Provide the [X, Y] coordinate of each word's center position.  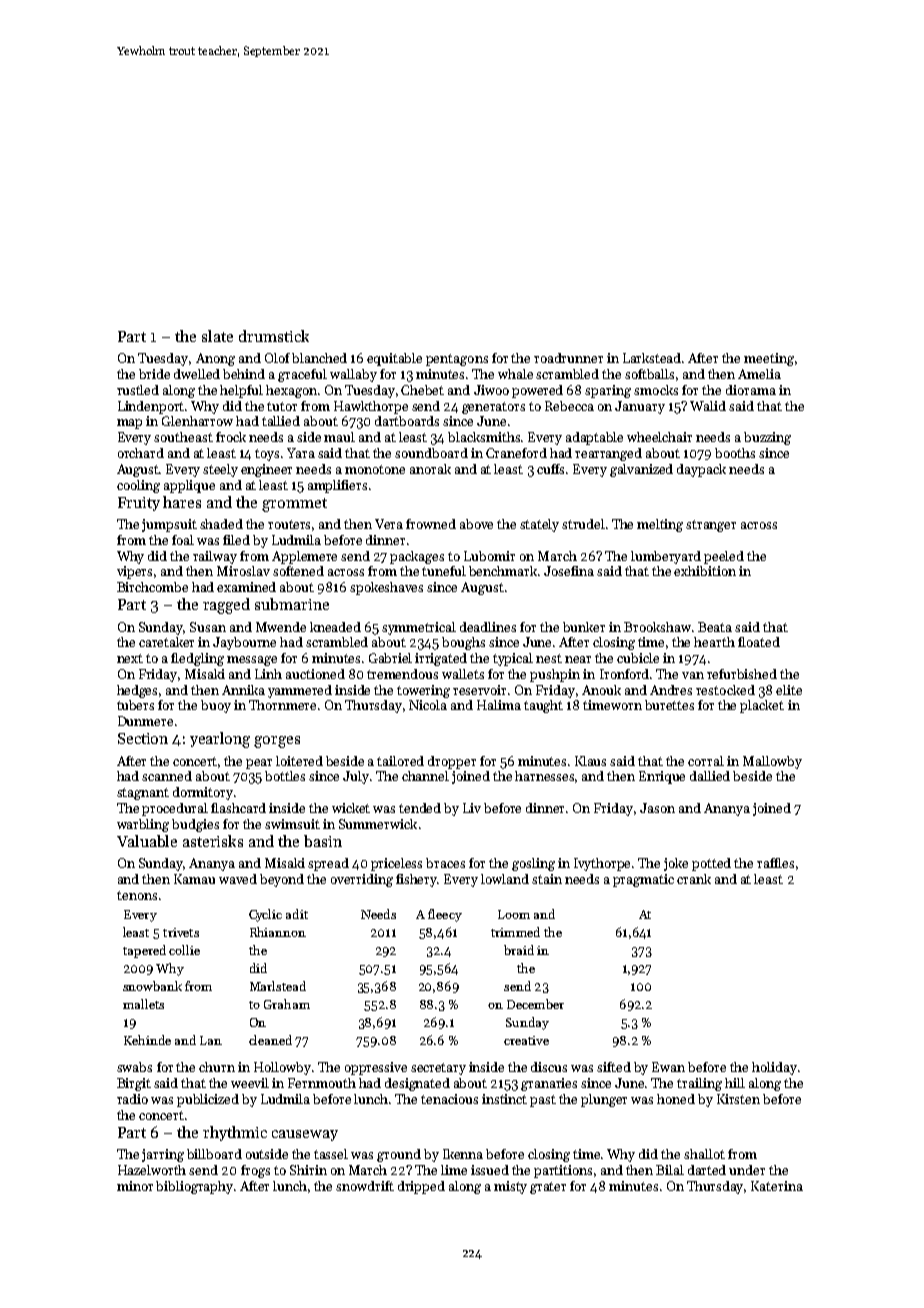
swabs [134, 1067]
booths [735, 453]
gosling [533, 864]
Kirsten [738, 1099]
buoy [216, 706]
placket [762, 706]
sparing [608, 391]
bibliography [194, 1187]
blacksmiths [485, 437]
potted [711, 864]
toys [267, 455]
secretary [438, 1069]
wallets [463, 674]
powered [537, 391]
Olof [277, 358]
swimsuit [292, 824]
